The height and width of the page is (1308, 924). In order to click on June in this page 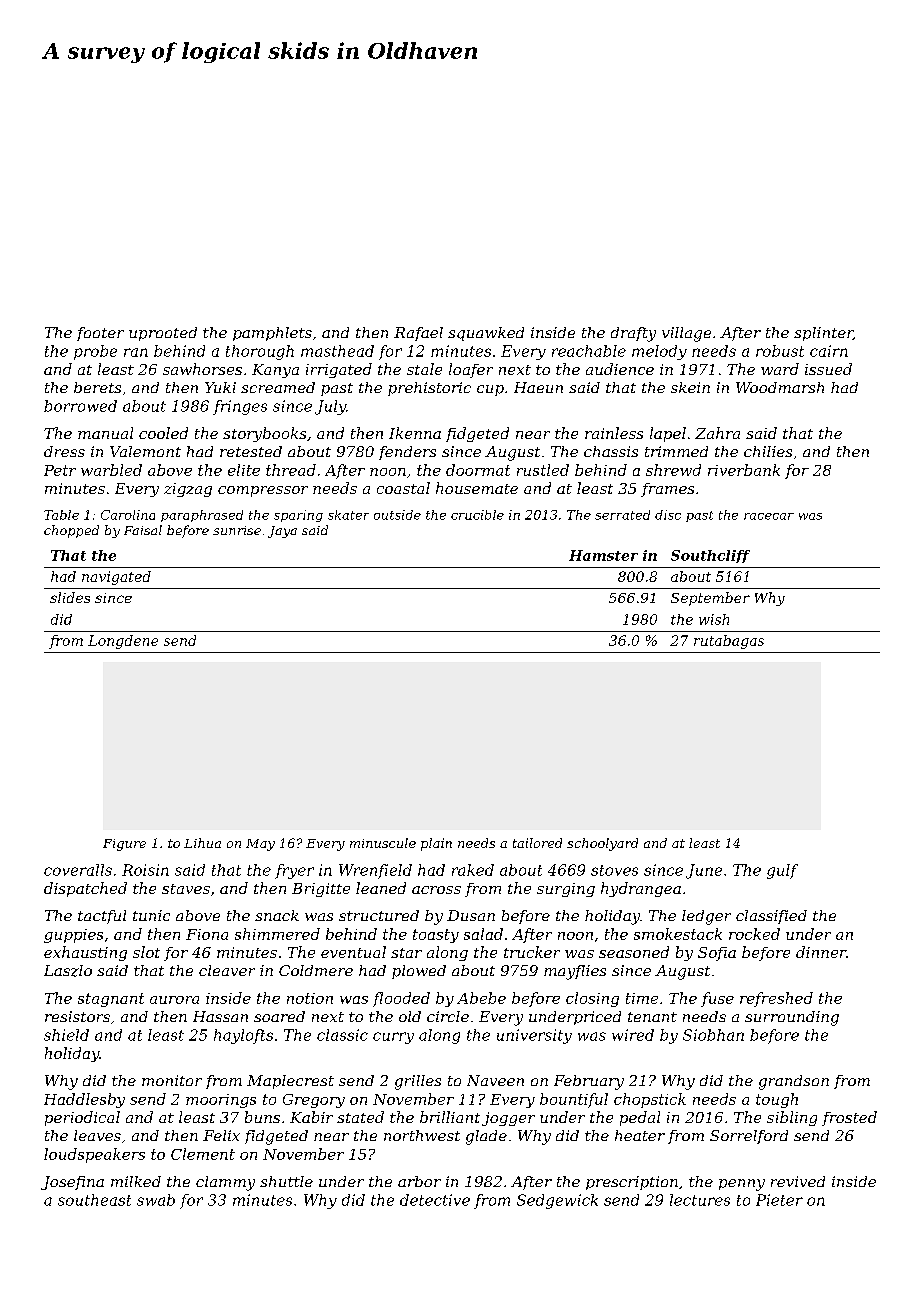, I will do `click(704, 871)`.
